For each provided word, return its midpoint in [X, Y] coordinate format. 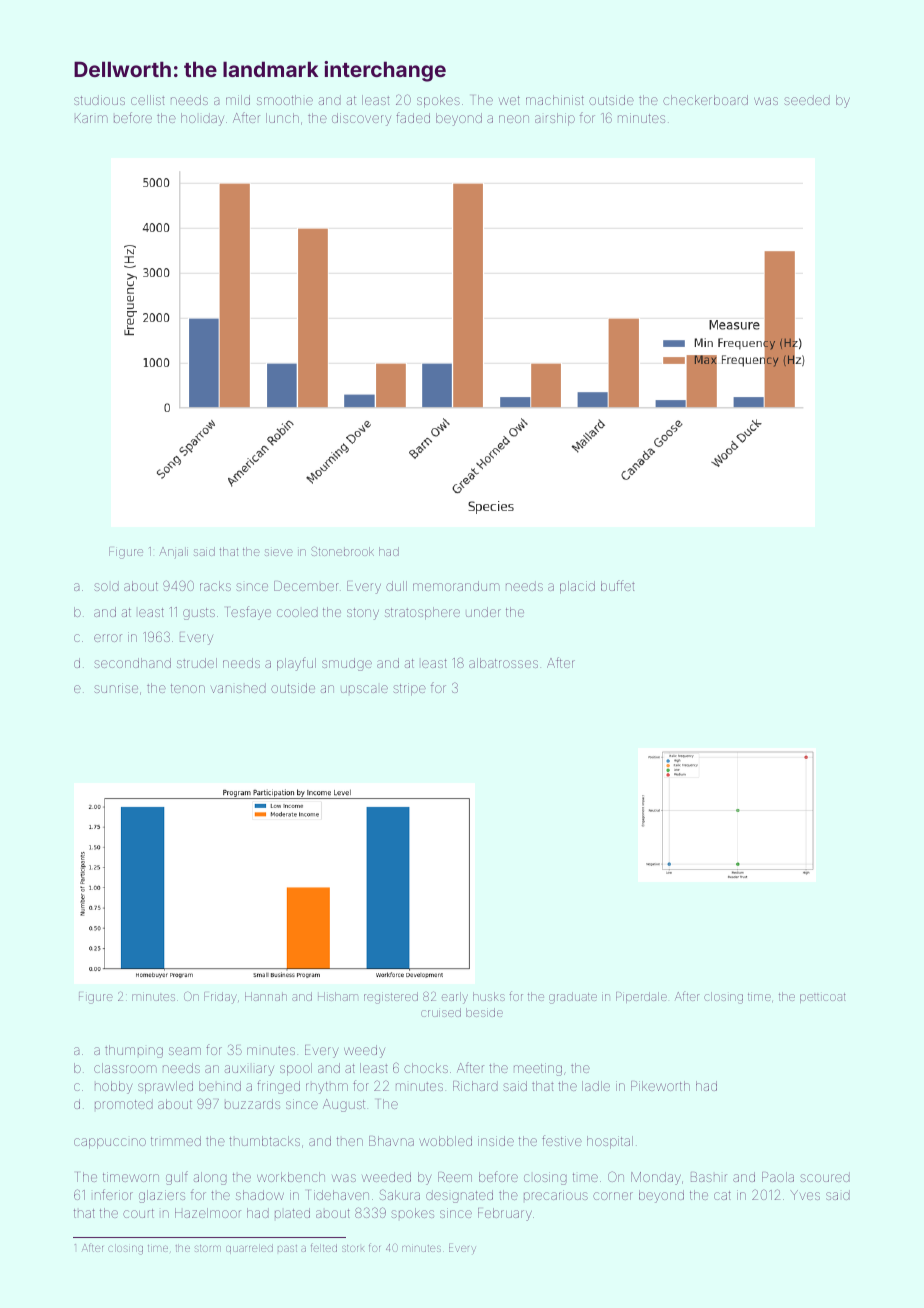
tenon [188, 688]
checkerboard [705, 100]
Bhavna [391, 1141]
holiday [202, 119]
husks [489, 996]
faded [413, 117]
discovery [361, 119]
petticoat [823, 998]
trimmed [176, 1141]
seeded [807, 100]
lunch [282, 118]
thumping [134, 1051]
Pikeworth [660, 1086]
